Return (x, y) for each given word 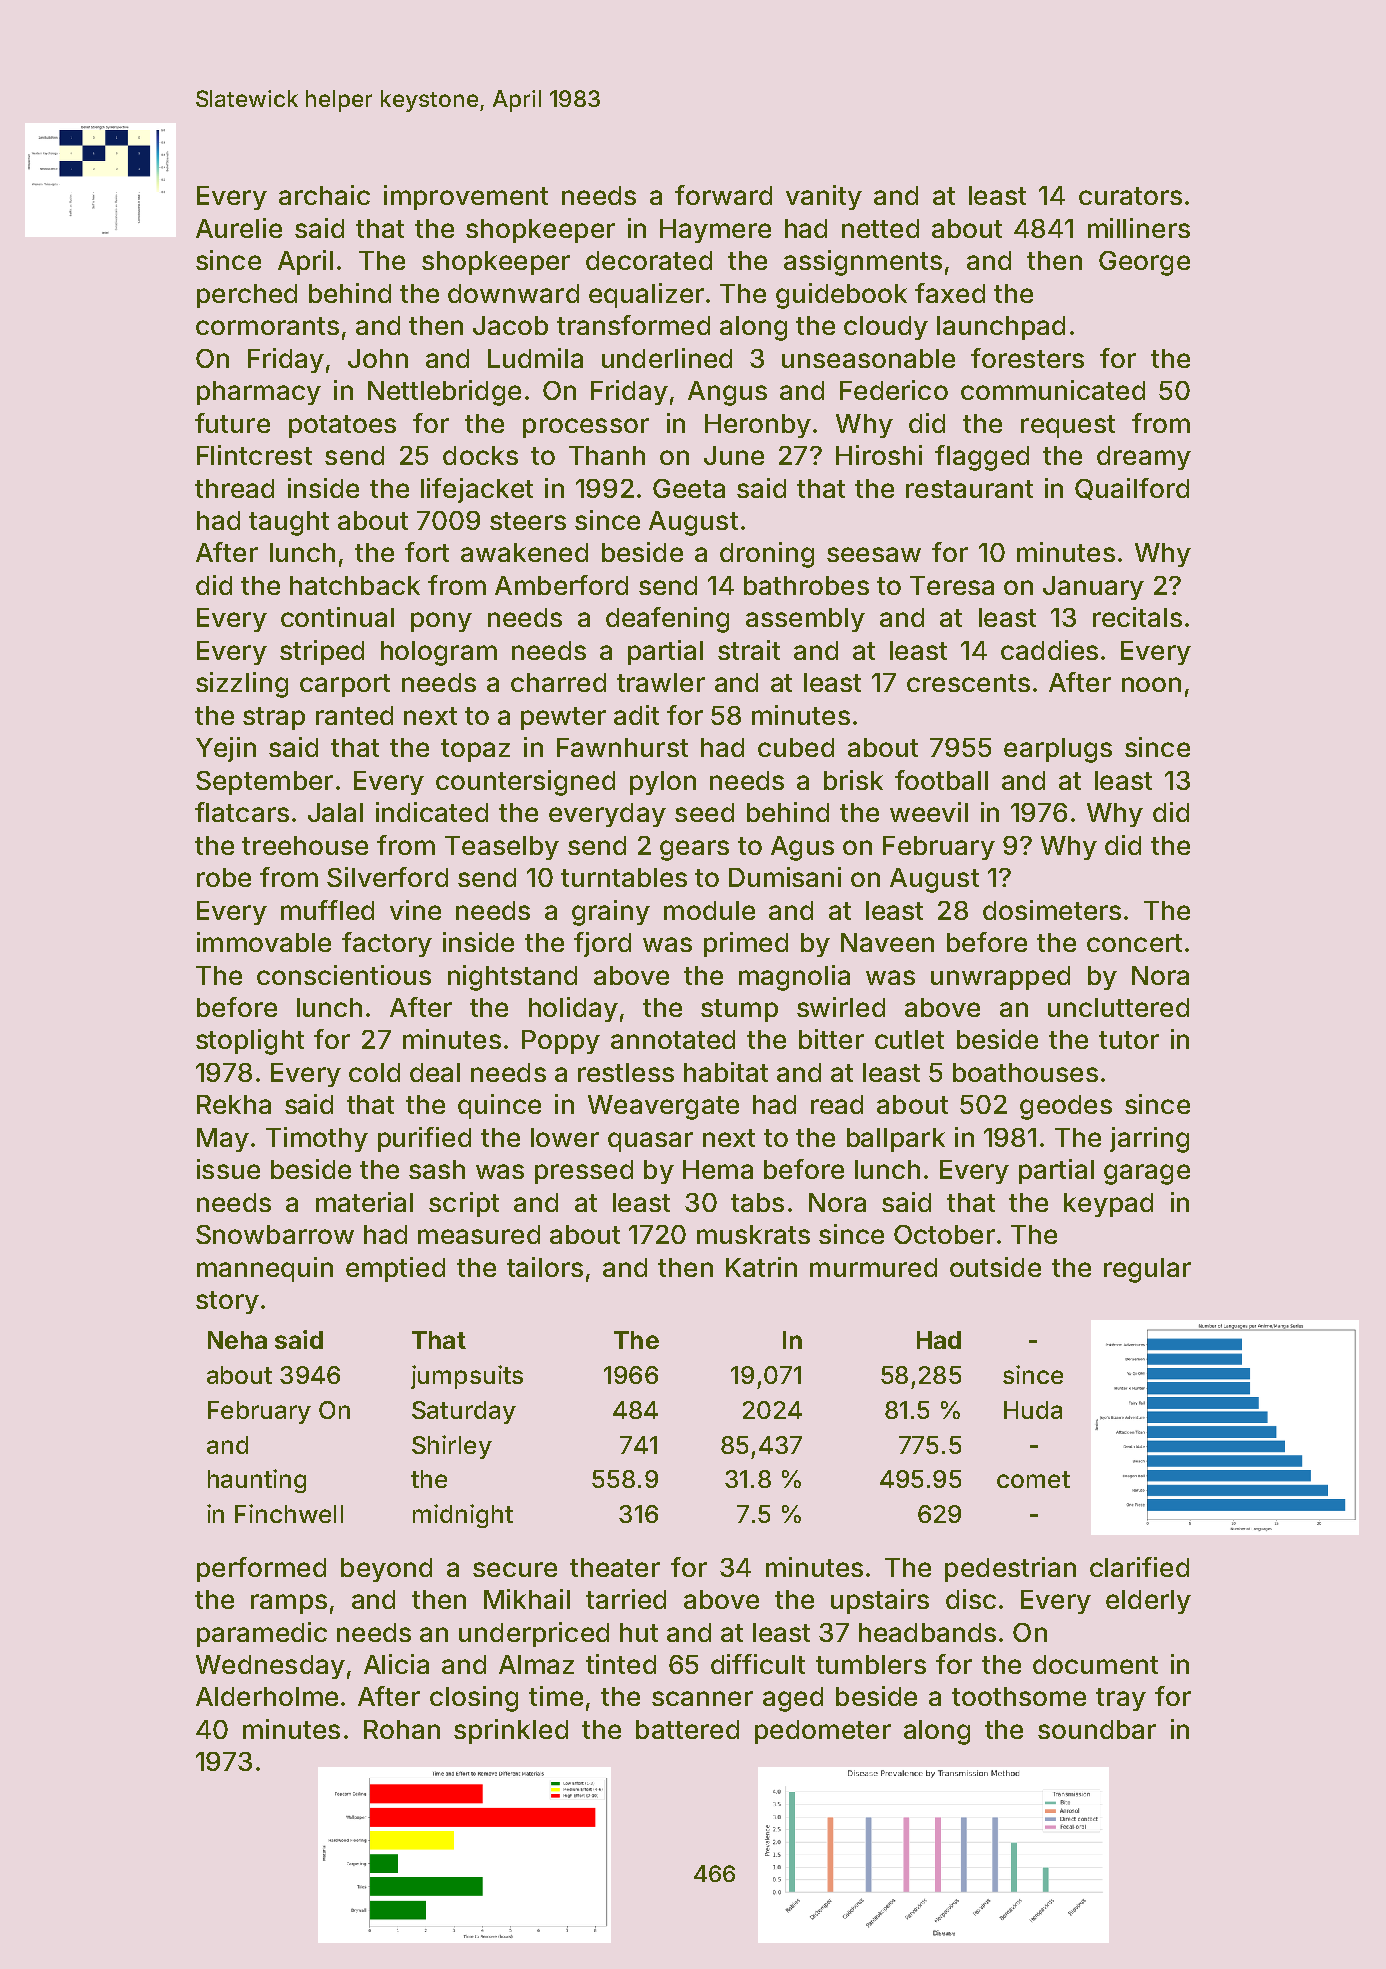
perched (247, 296)
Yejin (226, 749)
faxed (950, 293)
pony (441, 622)
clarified (1139, 1567)
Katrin (761, 1267)
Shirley (452, 1447)
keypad (1108, 1205)
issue (228, 1169)
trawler (661, 682)
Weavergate (663, 1107)
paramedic (262, 1634)
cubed (796, 747)
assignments (863, 263)
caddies (1049, 650)
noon (1151, 684)
